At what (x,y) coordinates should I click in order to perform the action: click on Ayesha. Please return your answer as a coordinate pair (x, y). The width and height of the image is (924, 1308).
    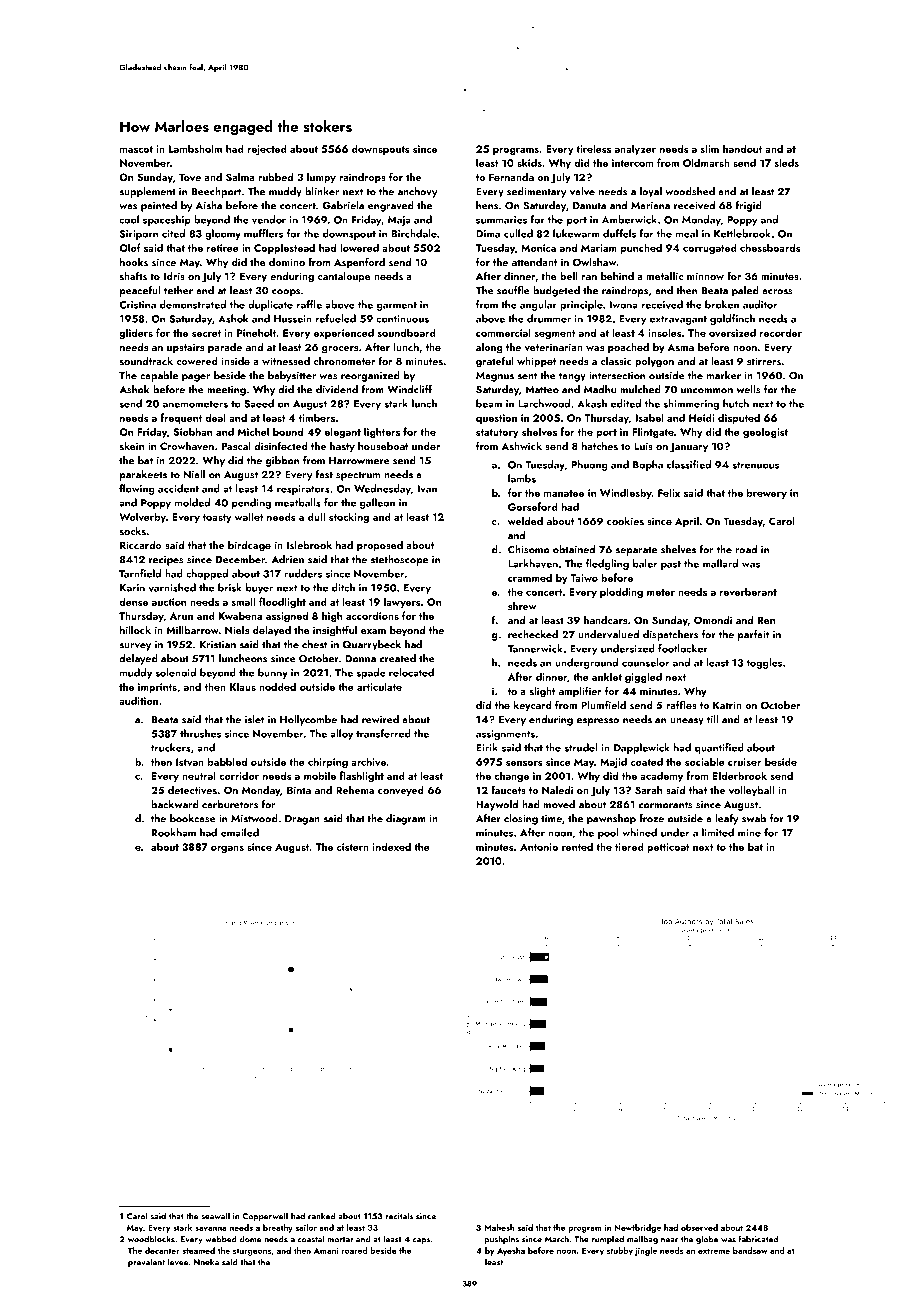
    Looking at the image, I should click on (511, 1251).
